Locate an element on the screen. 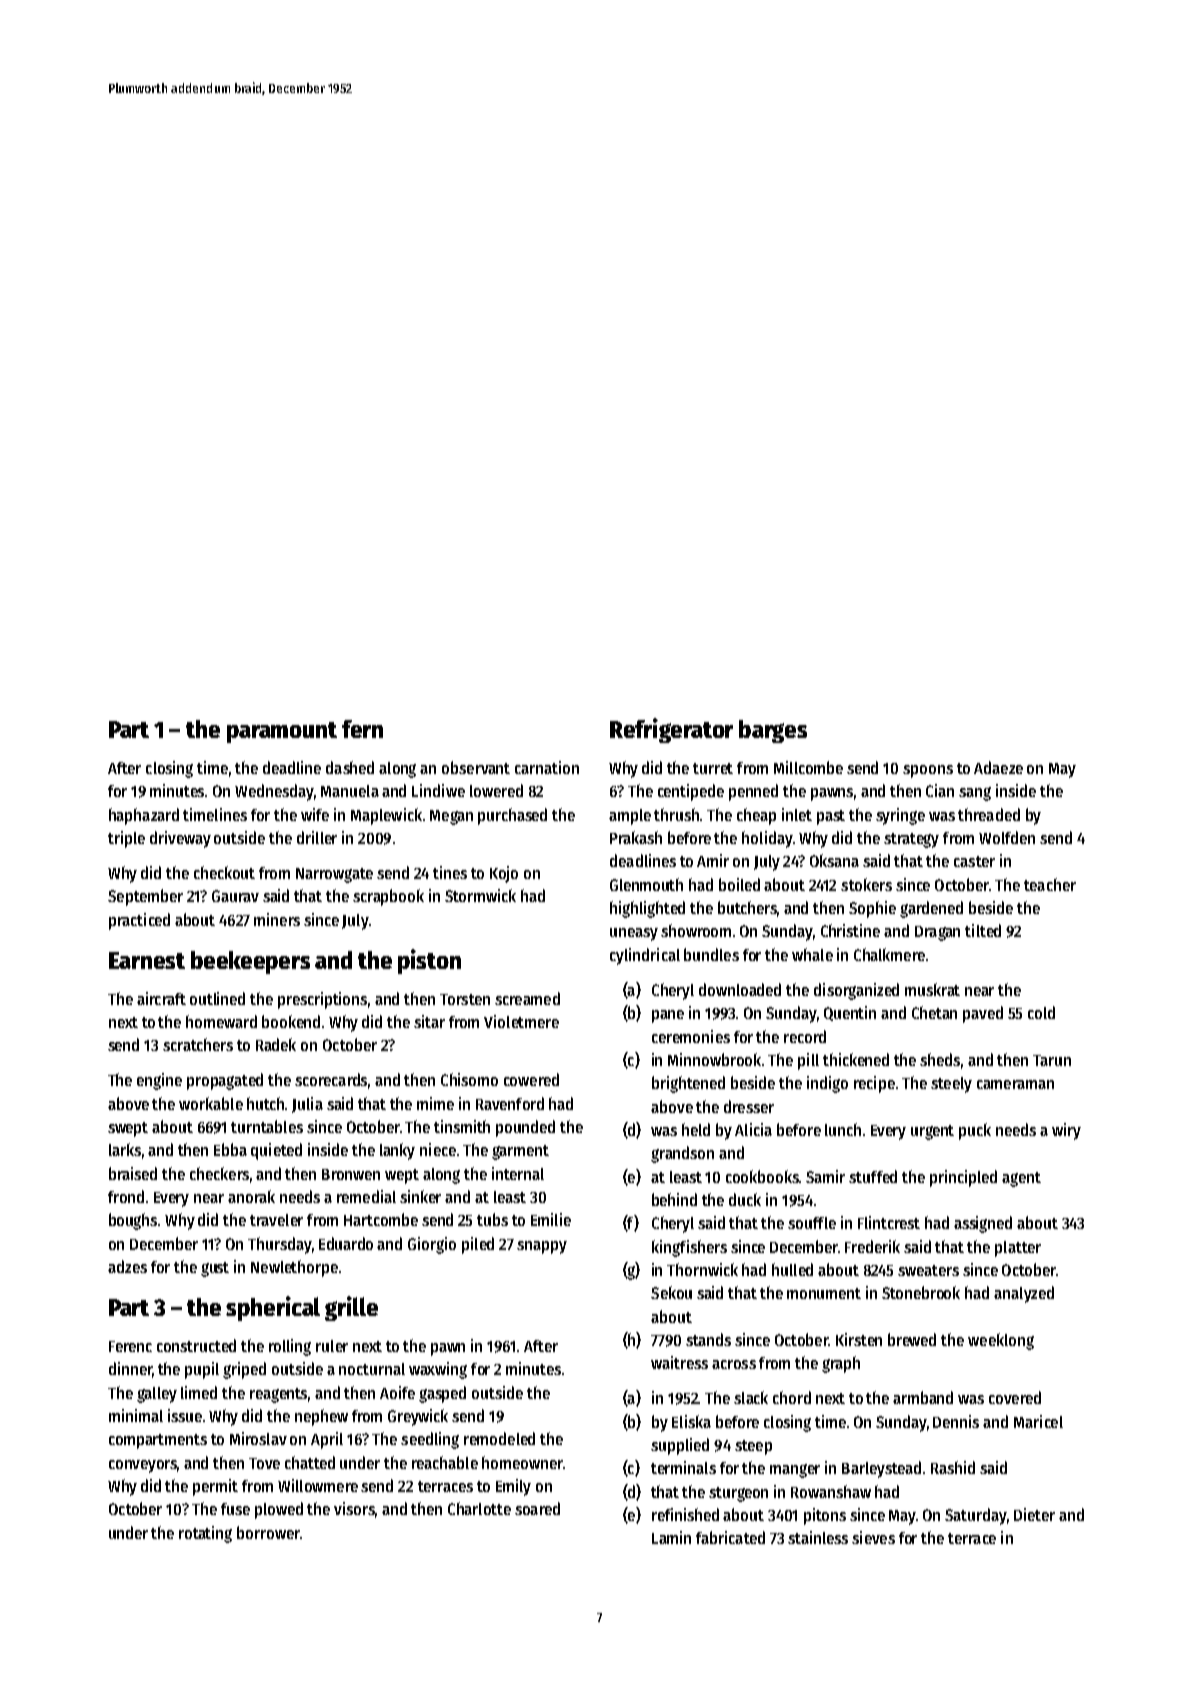 Image resolution: width=1194 pixels, height=1689 pixels. pounded is located at coordinates (525, 1128).
